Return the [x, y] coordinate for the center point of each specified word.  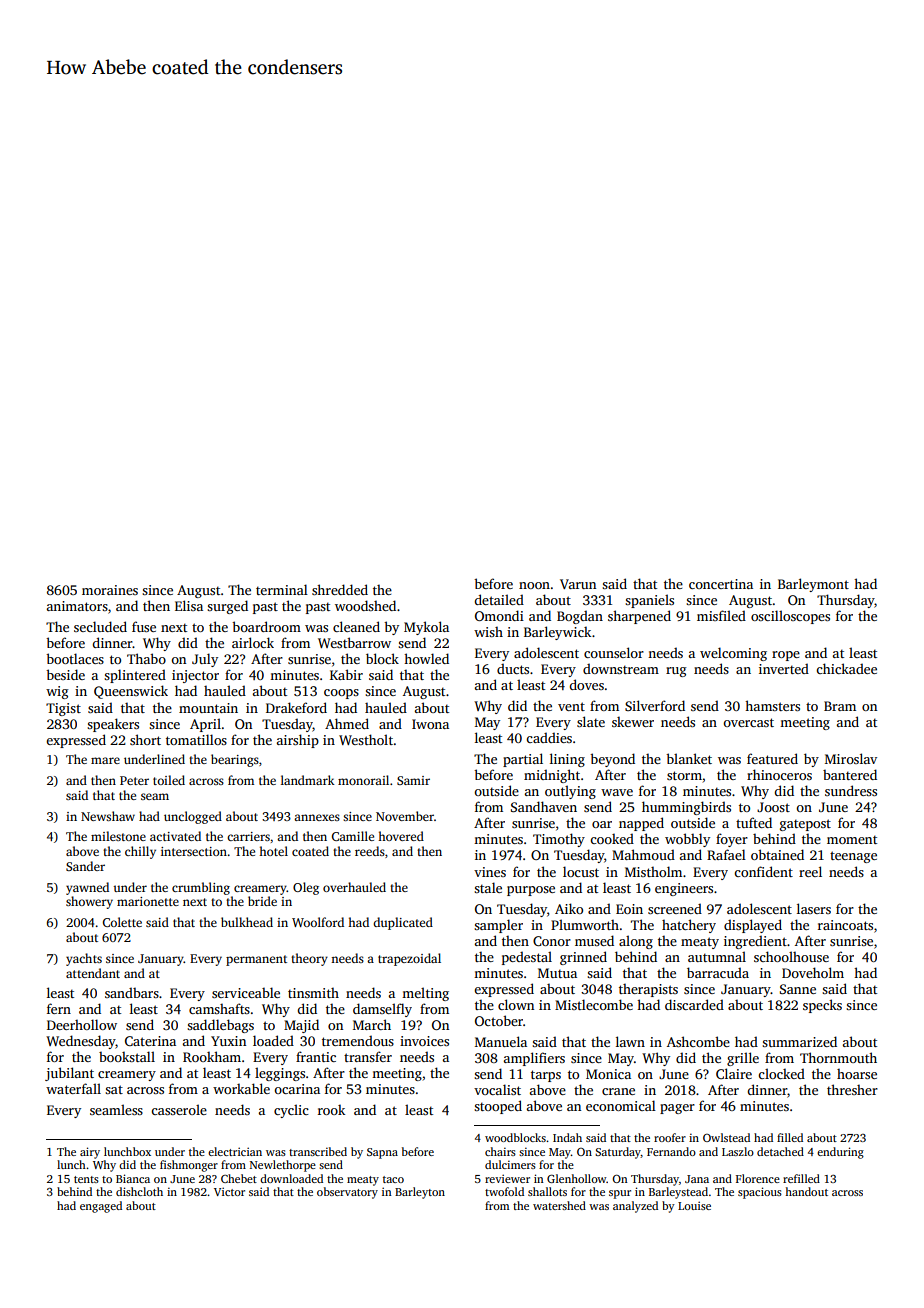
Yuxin [228, 1041]
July [205, 660]
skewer [633, 721]
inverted [784, 668]
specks [822, 1006]
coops [341, 694]
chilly [140, 852]
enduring [840, 1153]
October [499, 1020]
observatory [347, 1193]
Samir [413, 780]
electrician [235, 1151]
